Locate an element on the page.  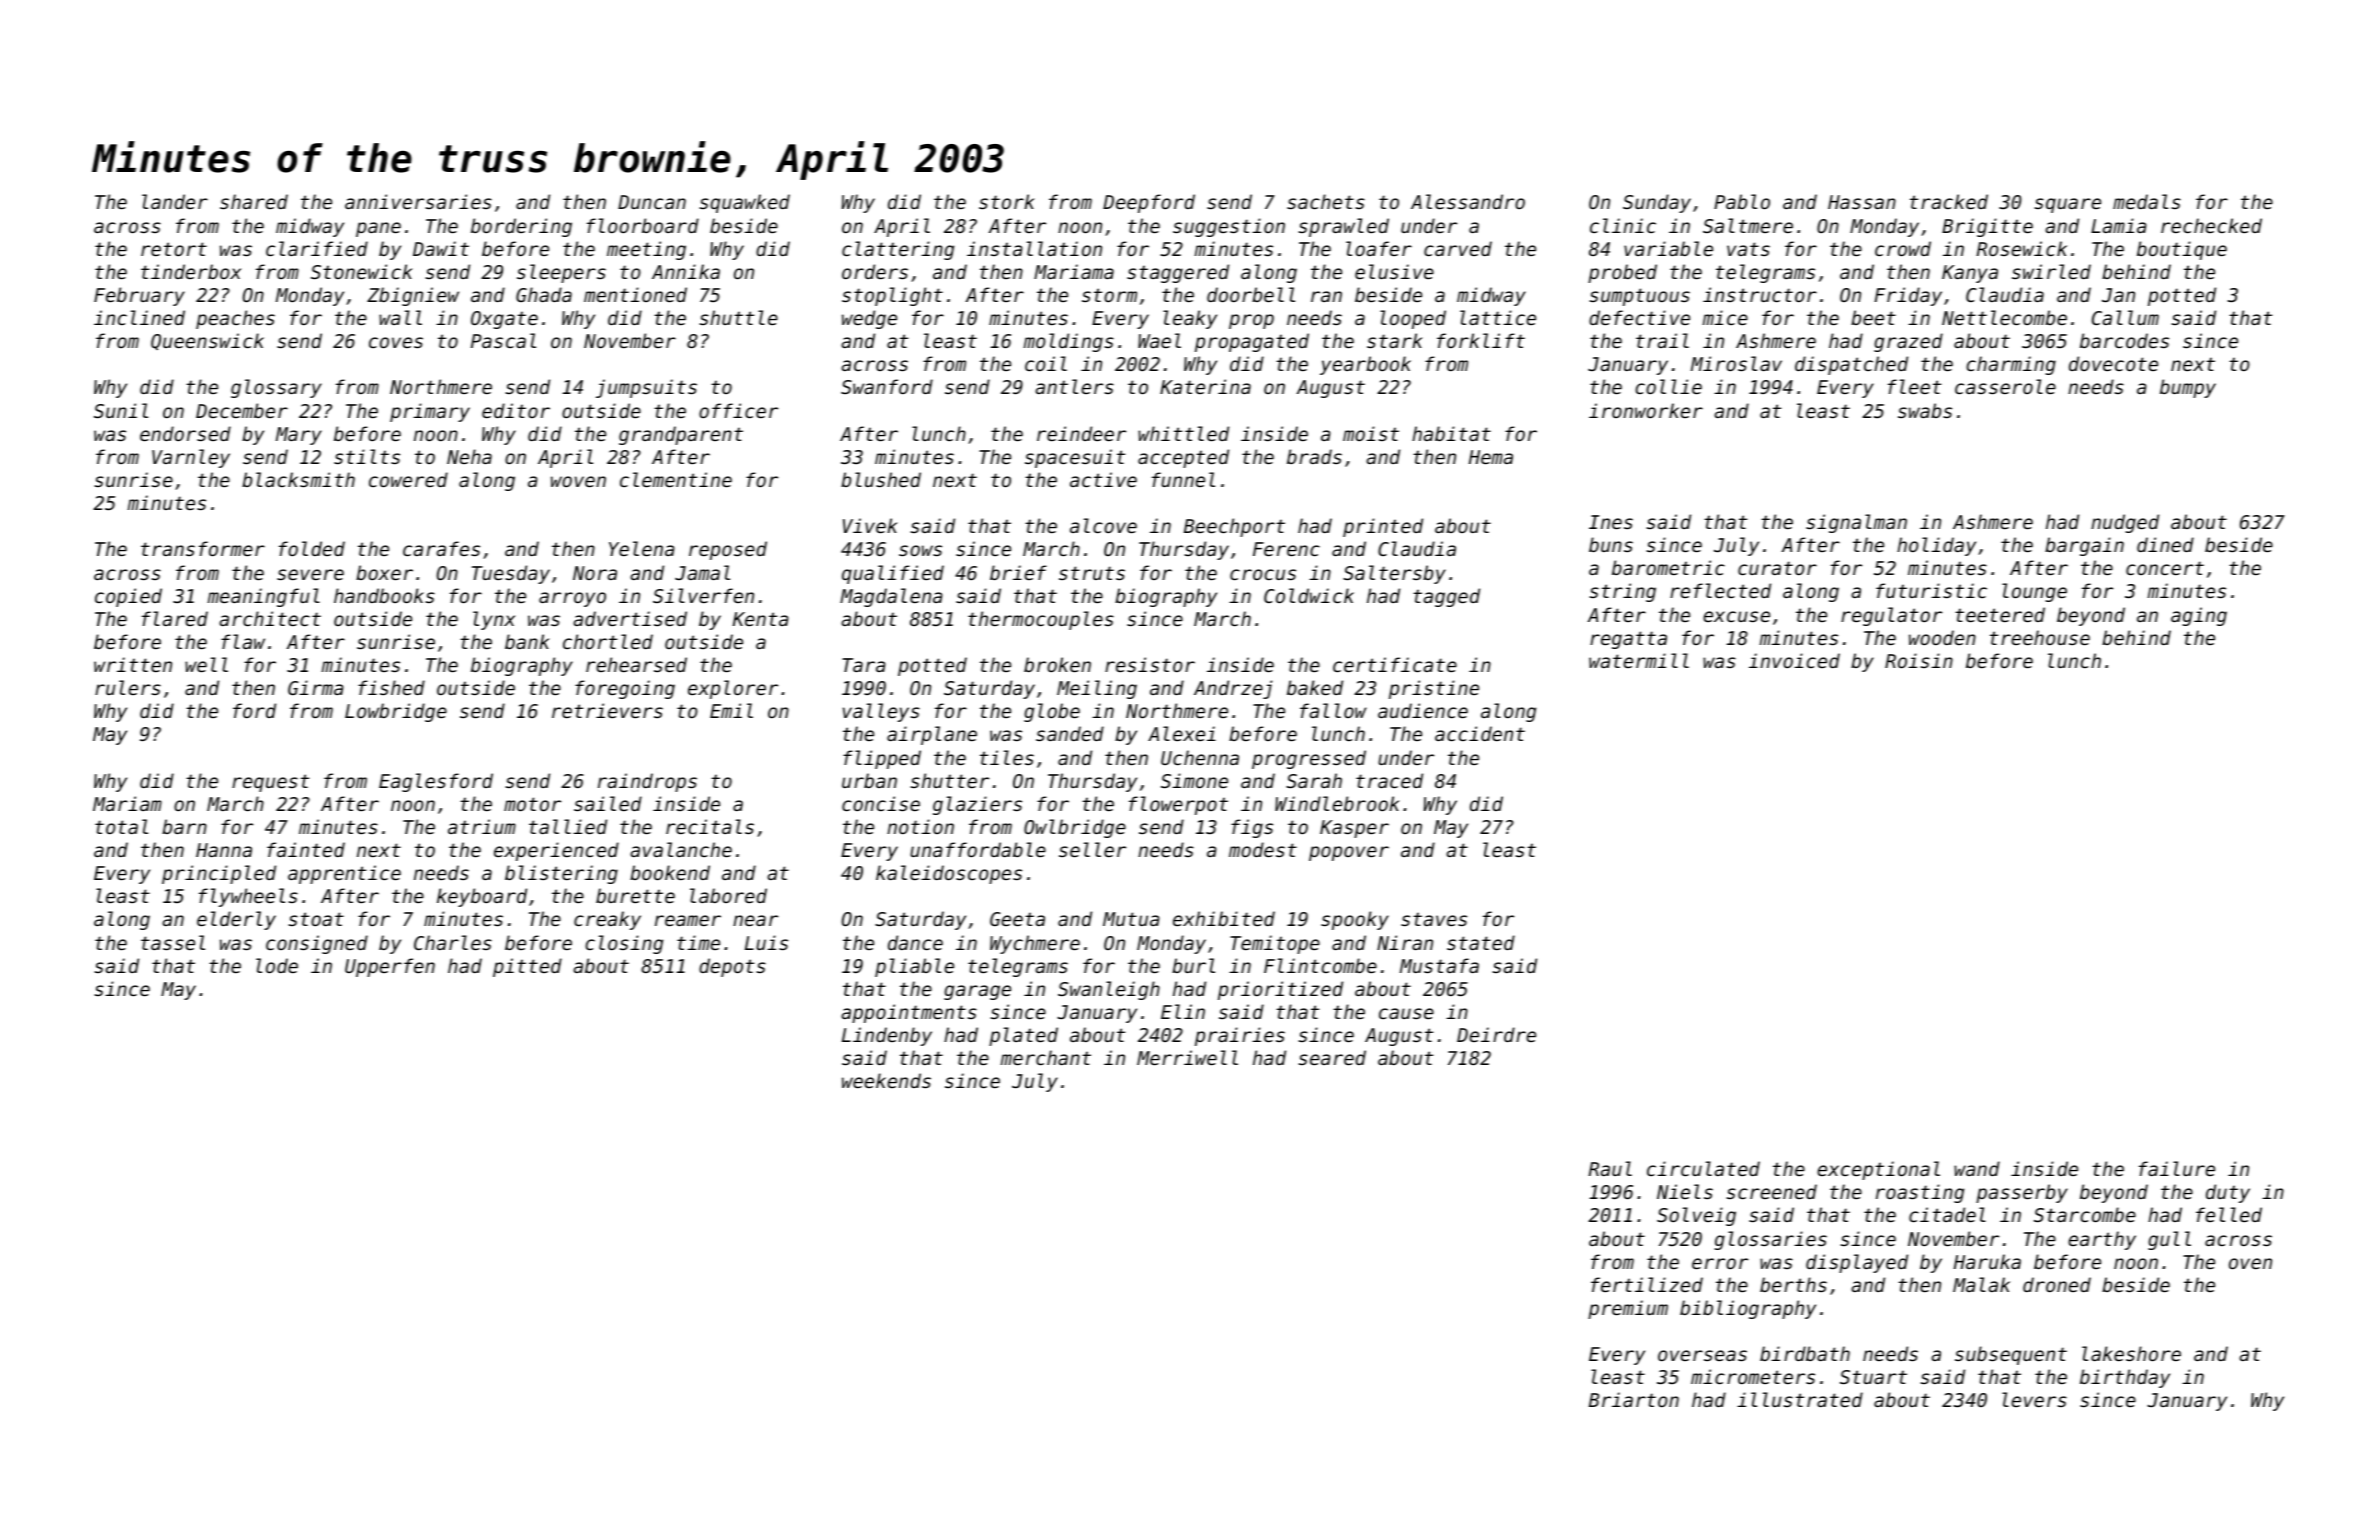
progressed is located at coordinates (1309, 759).
